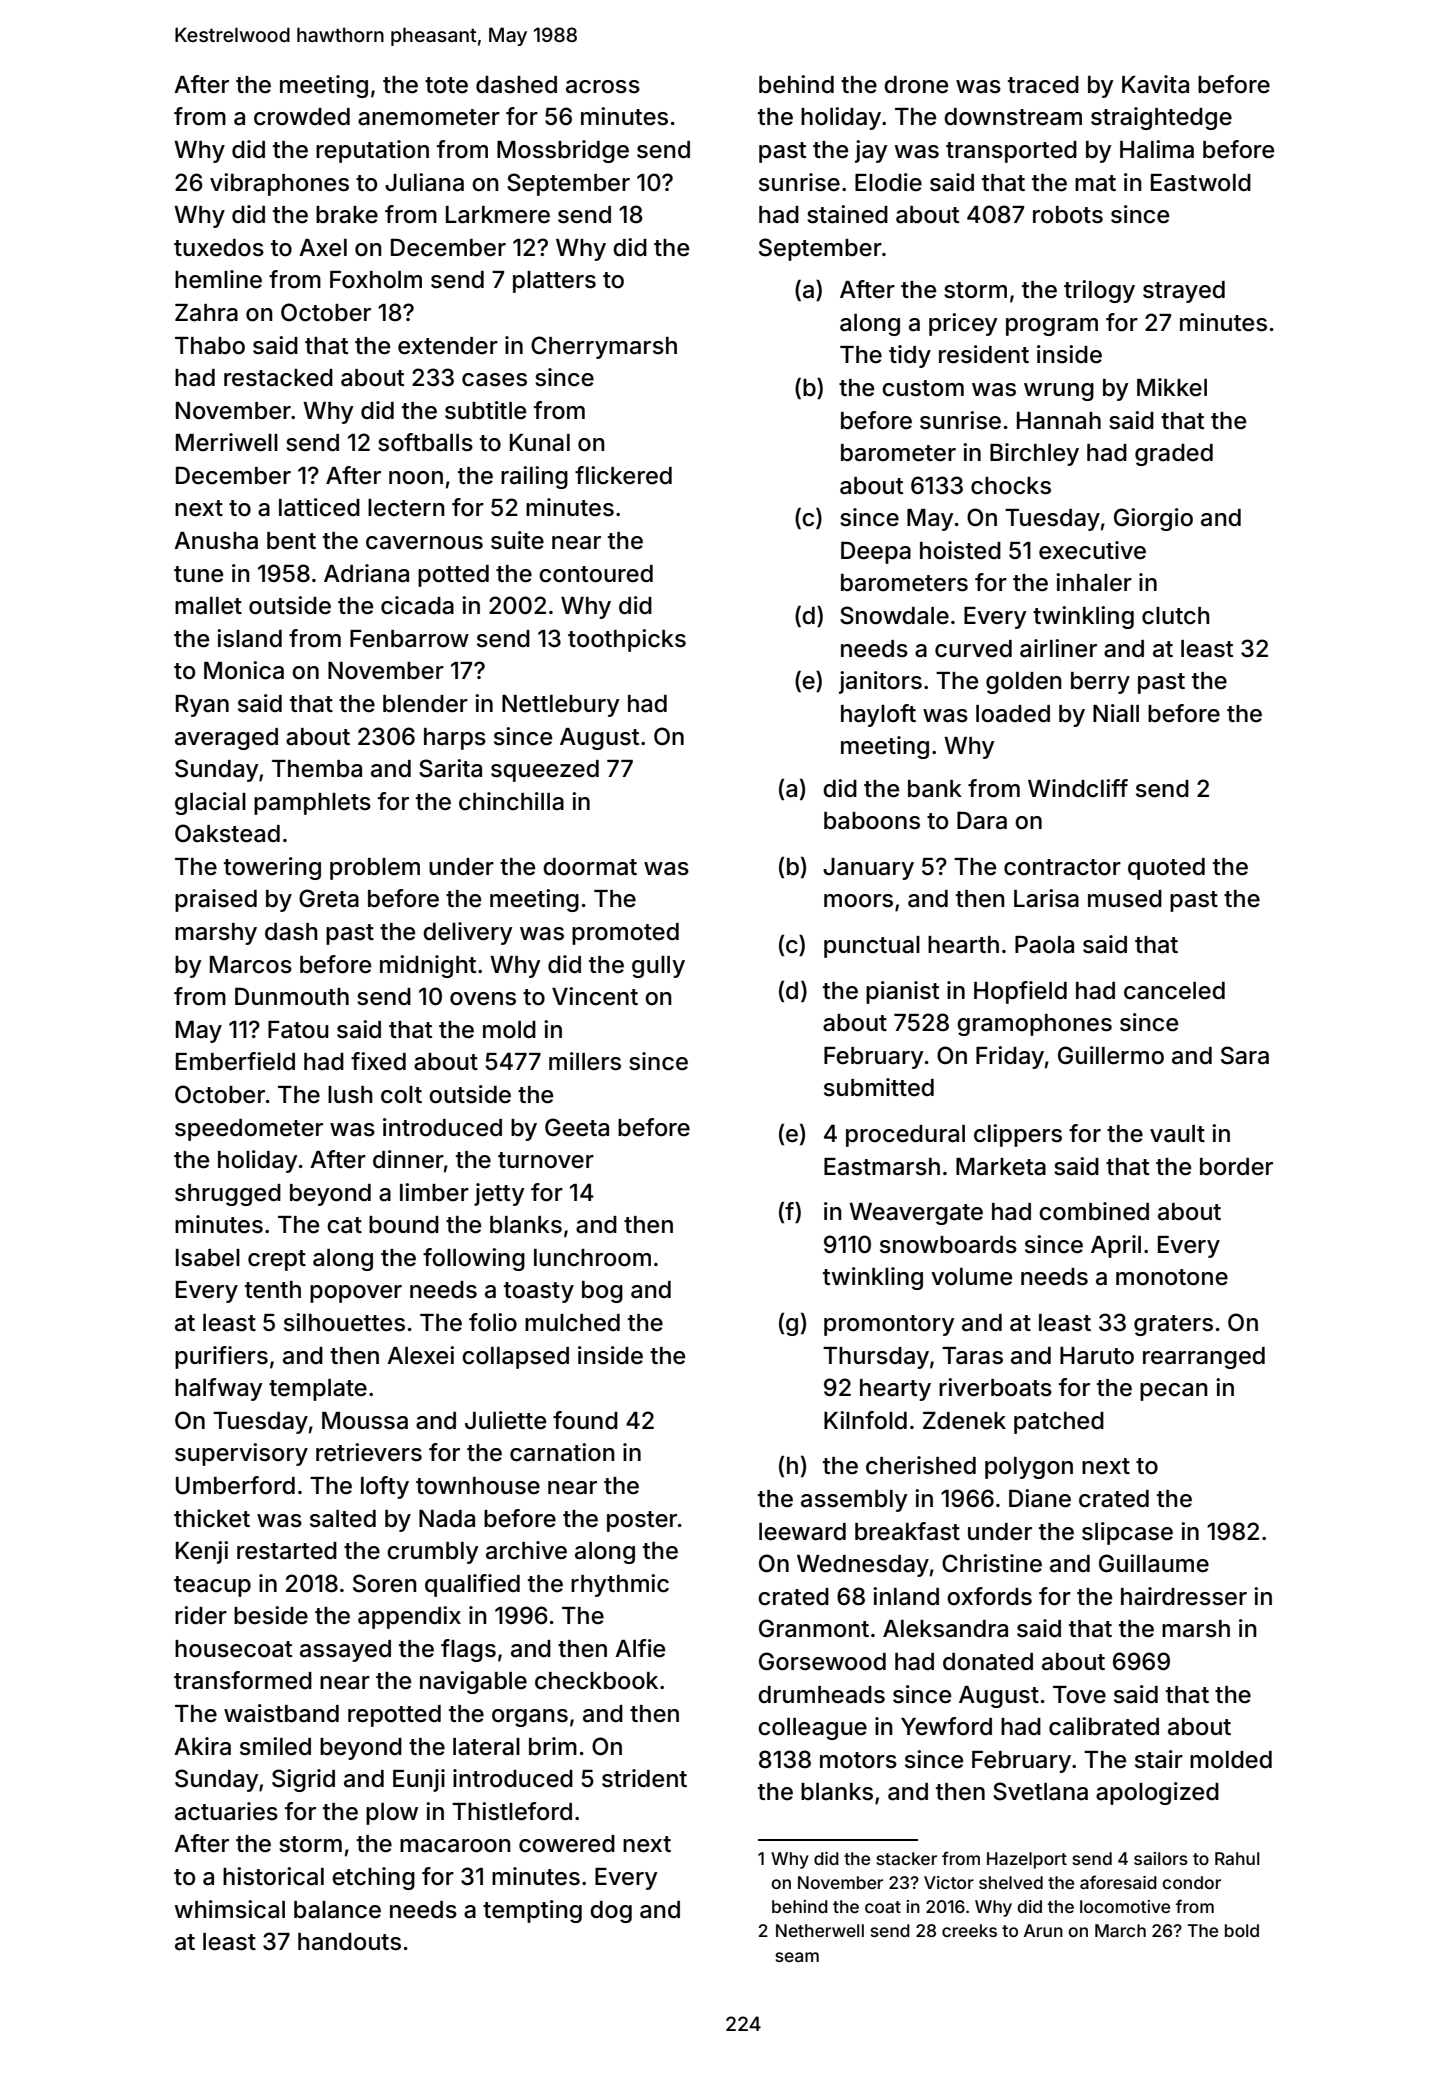  I want to click on Merriwell, so click(227, 442).
